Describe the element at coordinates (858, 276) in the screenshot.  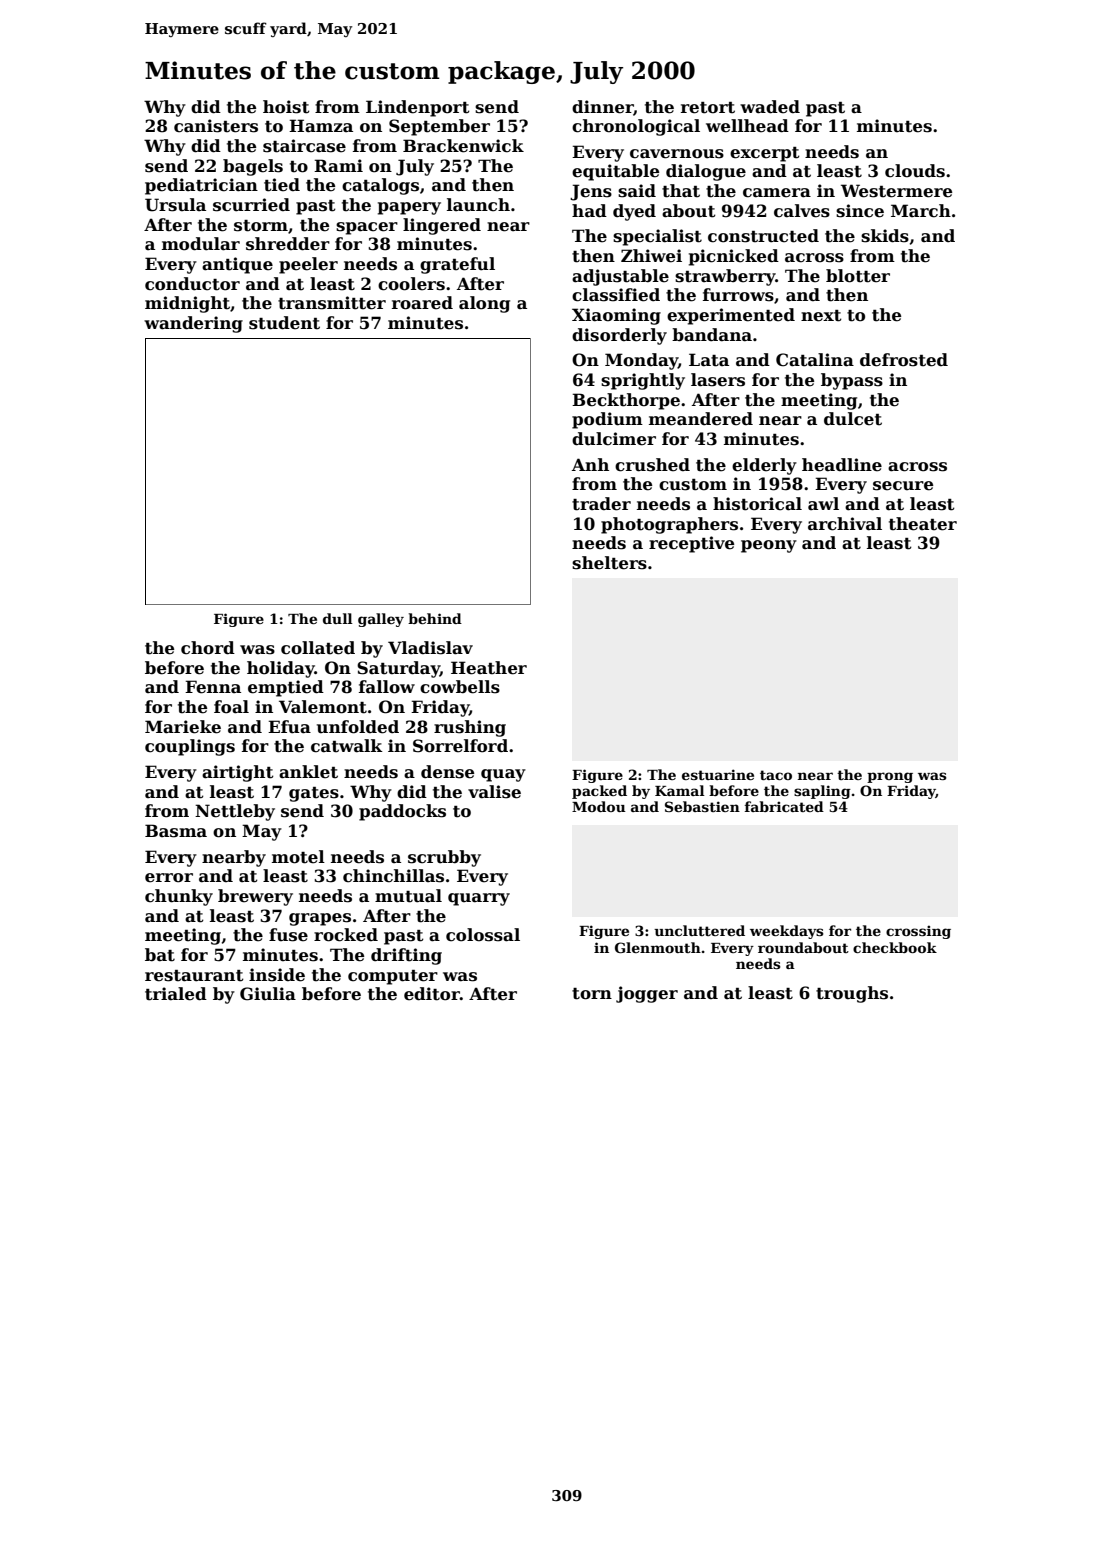
I see `blotter` at that location.
